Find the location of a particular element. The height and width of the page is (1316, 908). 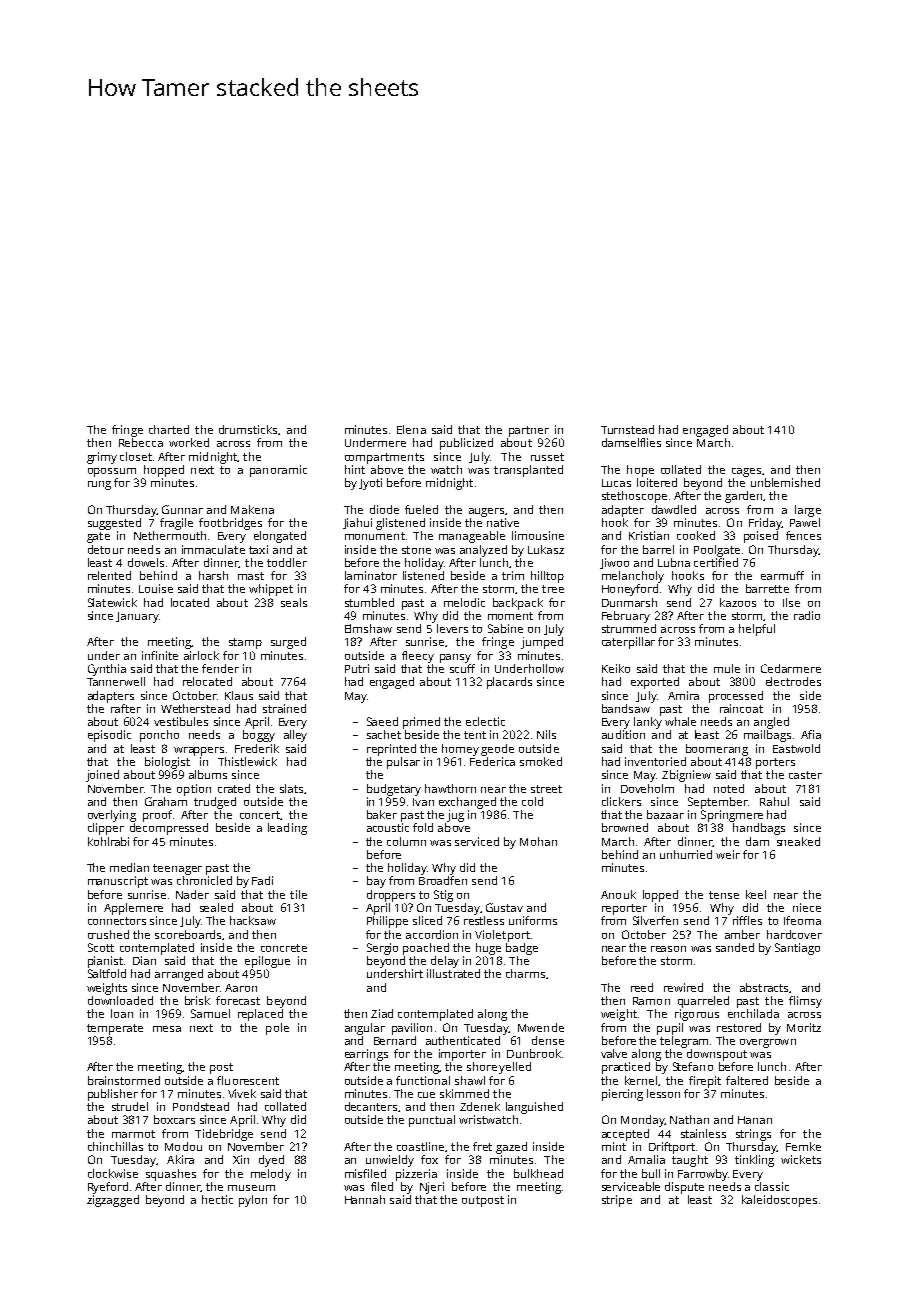

zigzagged is located at coordinates (113, 1201).
